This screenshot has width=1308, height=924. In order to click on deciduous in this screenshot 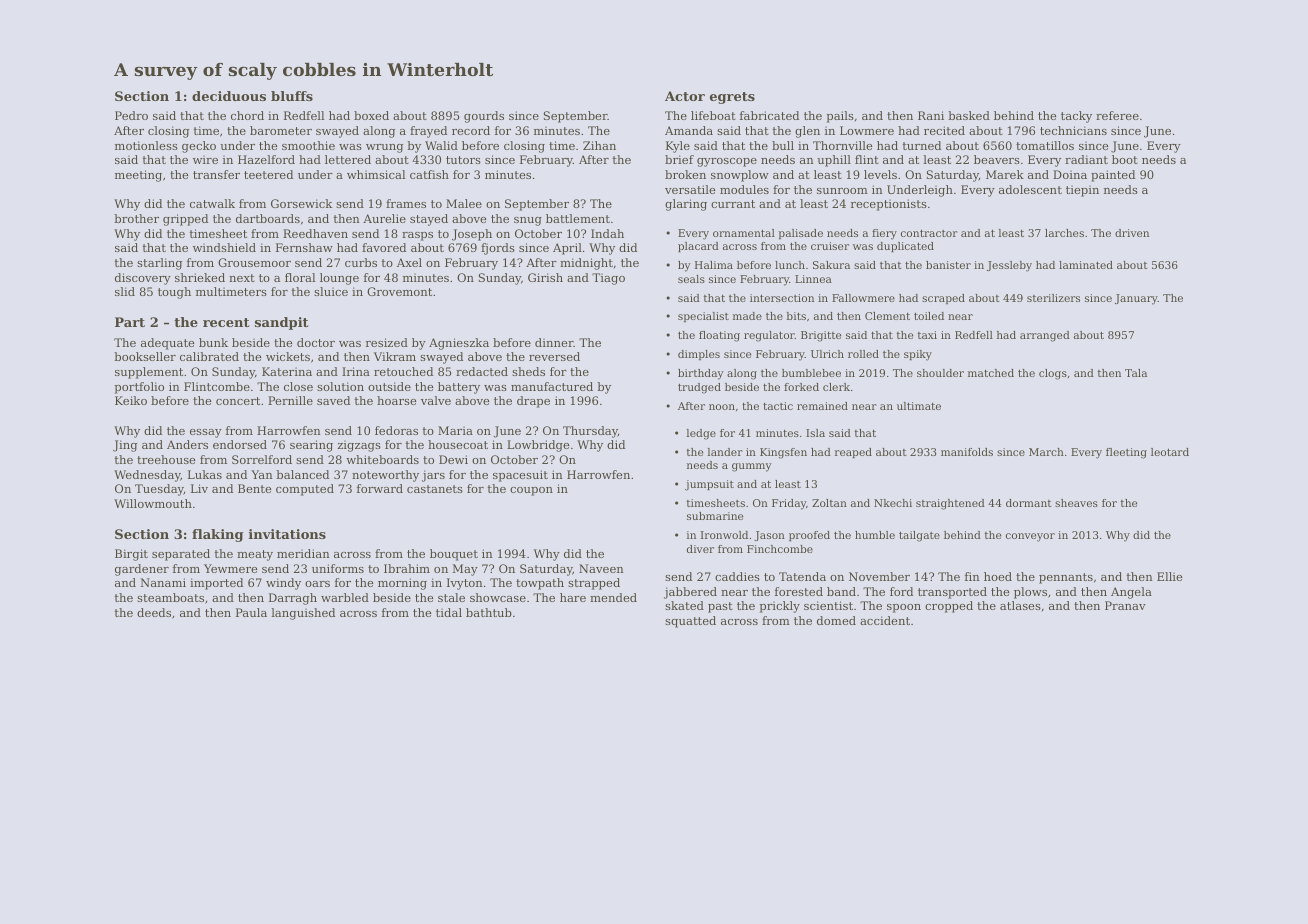, I will do `click(229, 96)`.
